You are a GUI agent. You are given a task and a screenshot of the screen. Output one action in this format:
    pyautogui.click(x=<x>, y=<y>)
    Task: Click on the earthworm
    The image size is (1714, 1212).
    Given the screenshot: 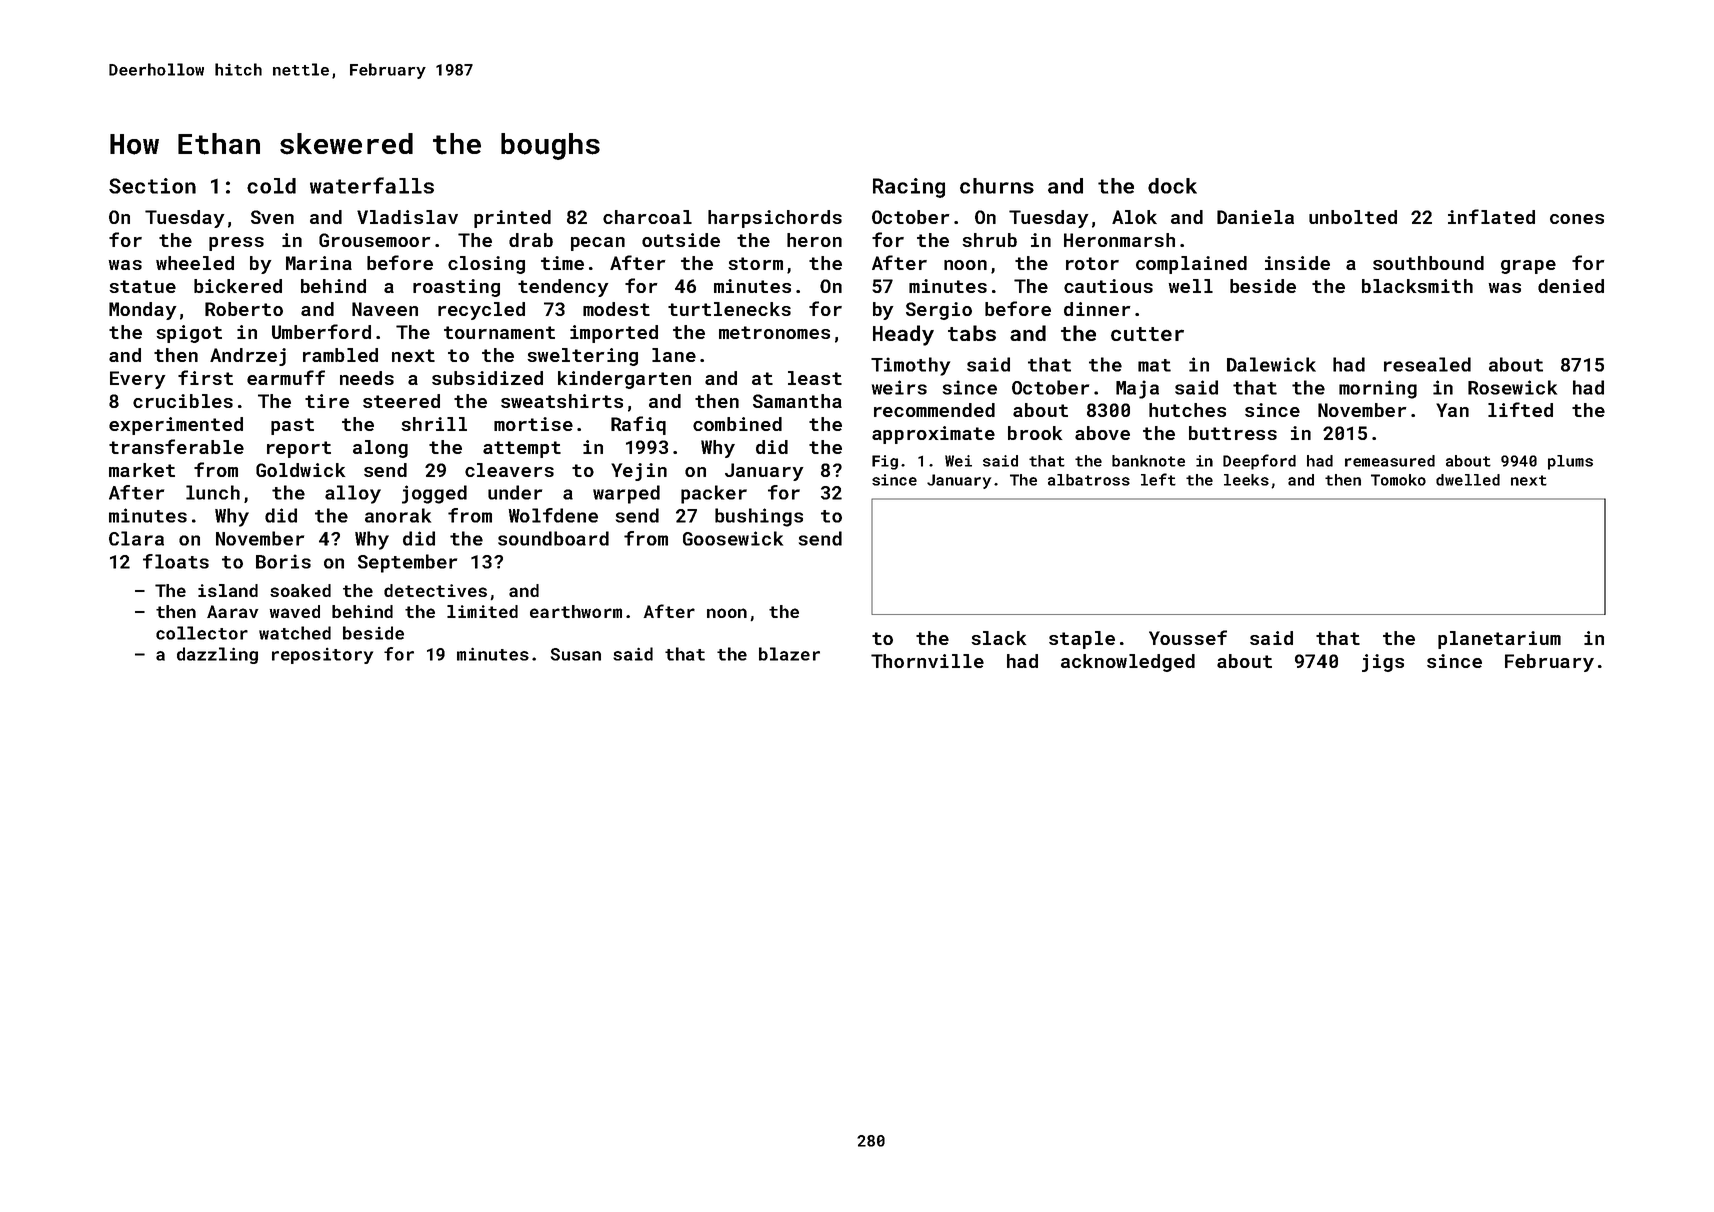 What is the action you would take?
    pyautogui.click(x=576, y=611)
